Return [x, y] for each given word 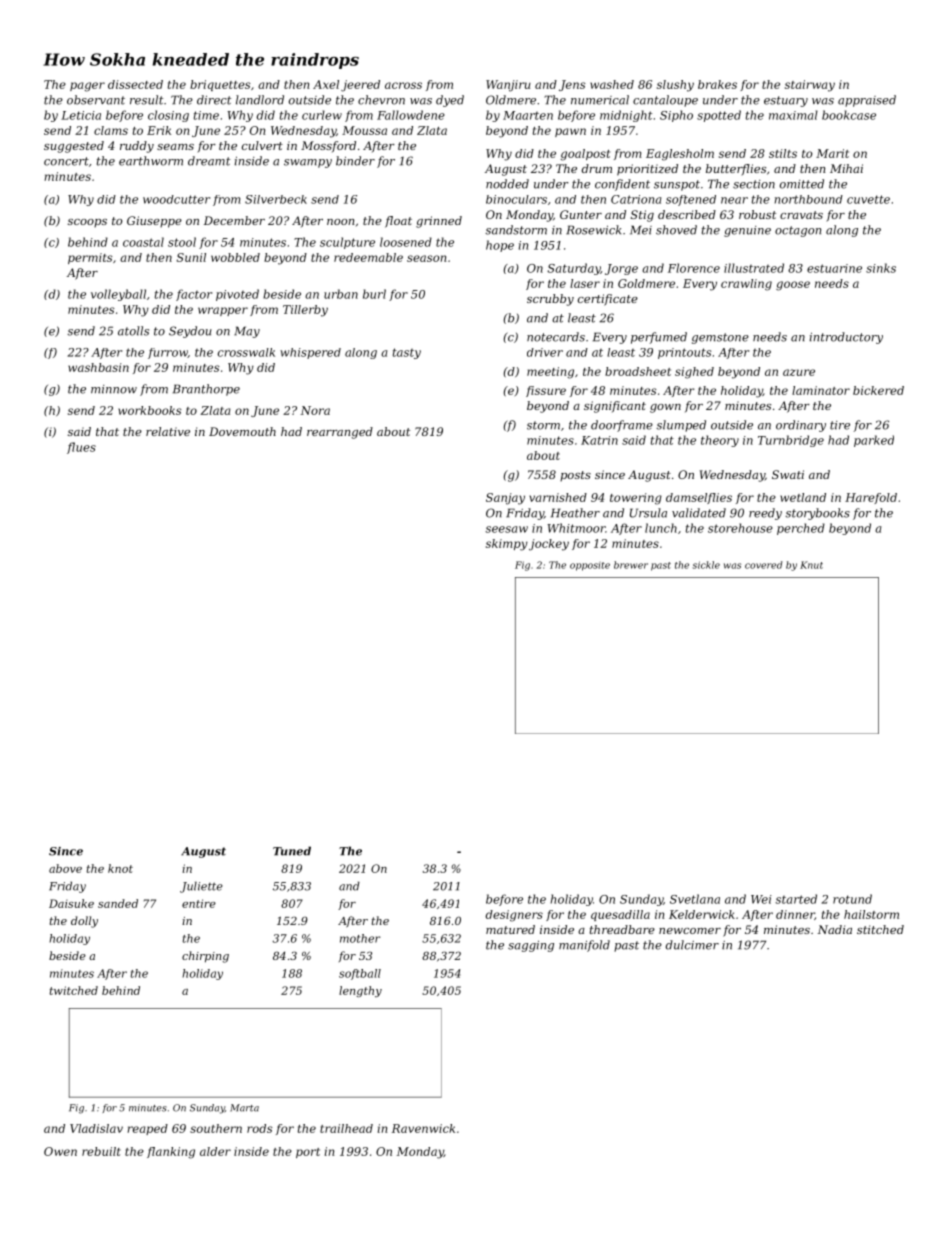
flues [81, 448]
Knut [811, 565]
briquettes [220, 85]
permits [90, 258]
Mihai [846, 168]
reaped [147, 1129]
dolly [84, 922]
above [65, 868]
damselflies [699, 498]
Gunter [581, 214]
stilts [783, 153]
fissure [546, 391]
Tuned [292, 851]
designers [514, 916]
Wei [761, 899]
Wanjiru [508, 86]
